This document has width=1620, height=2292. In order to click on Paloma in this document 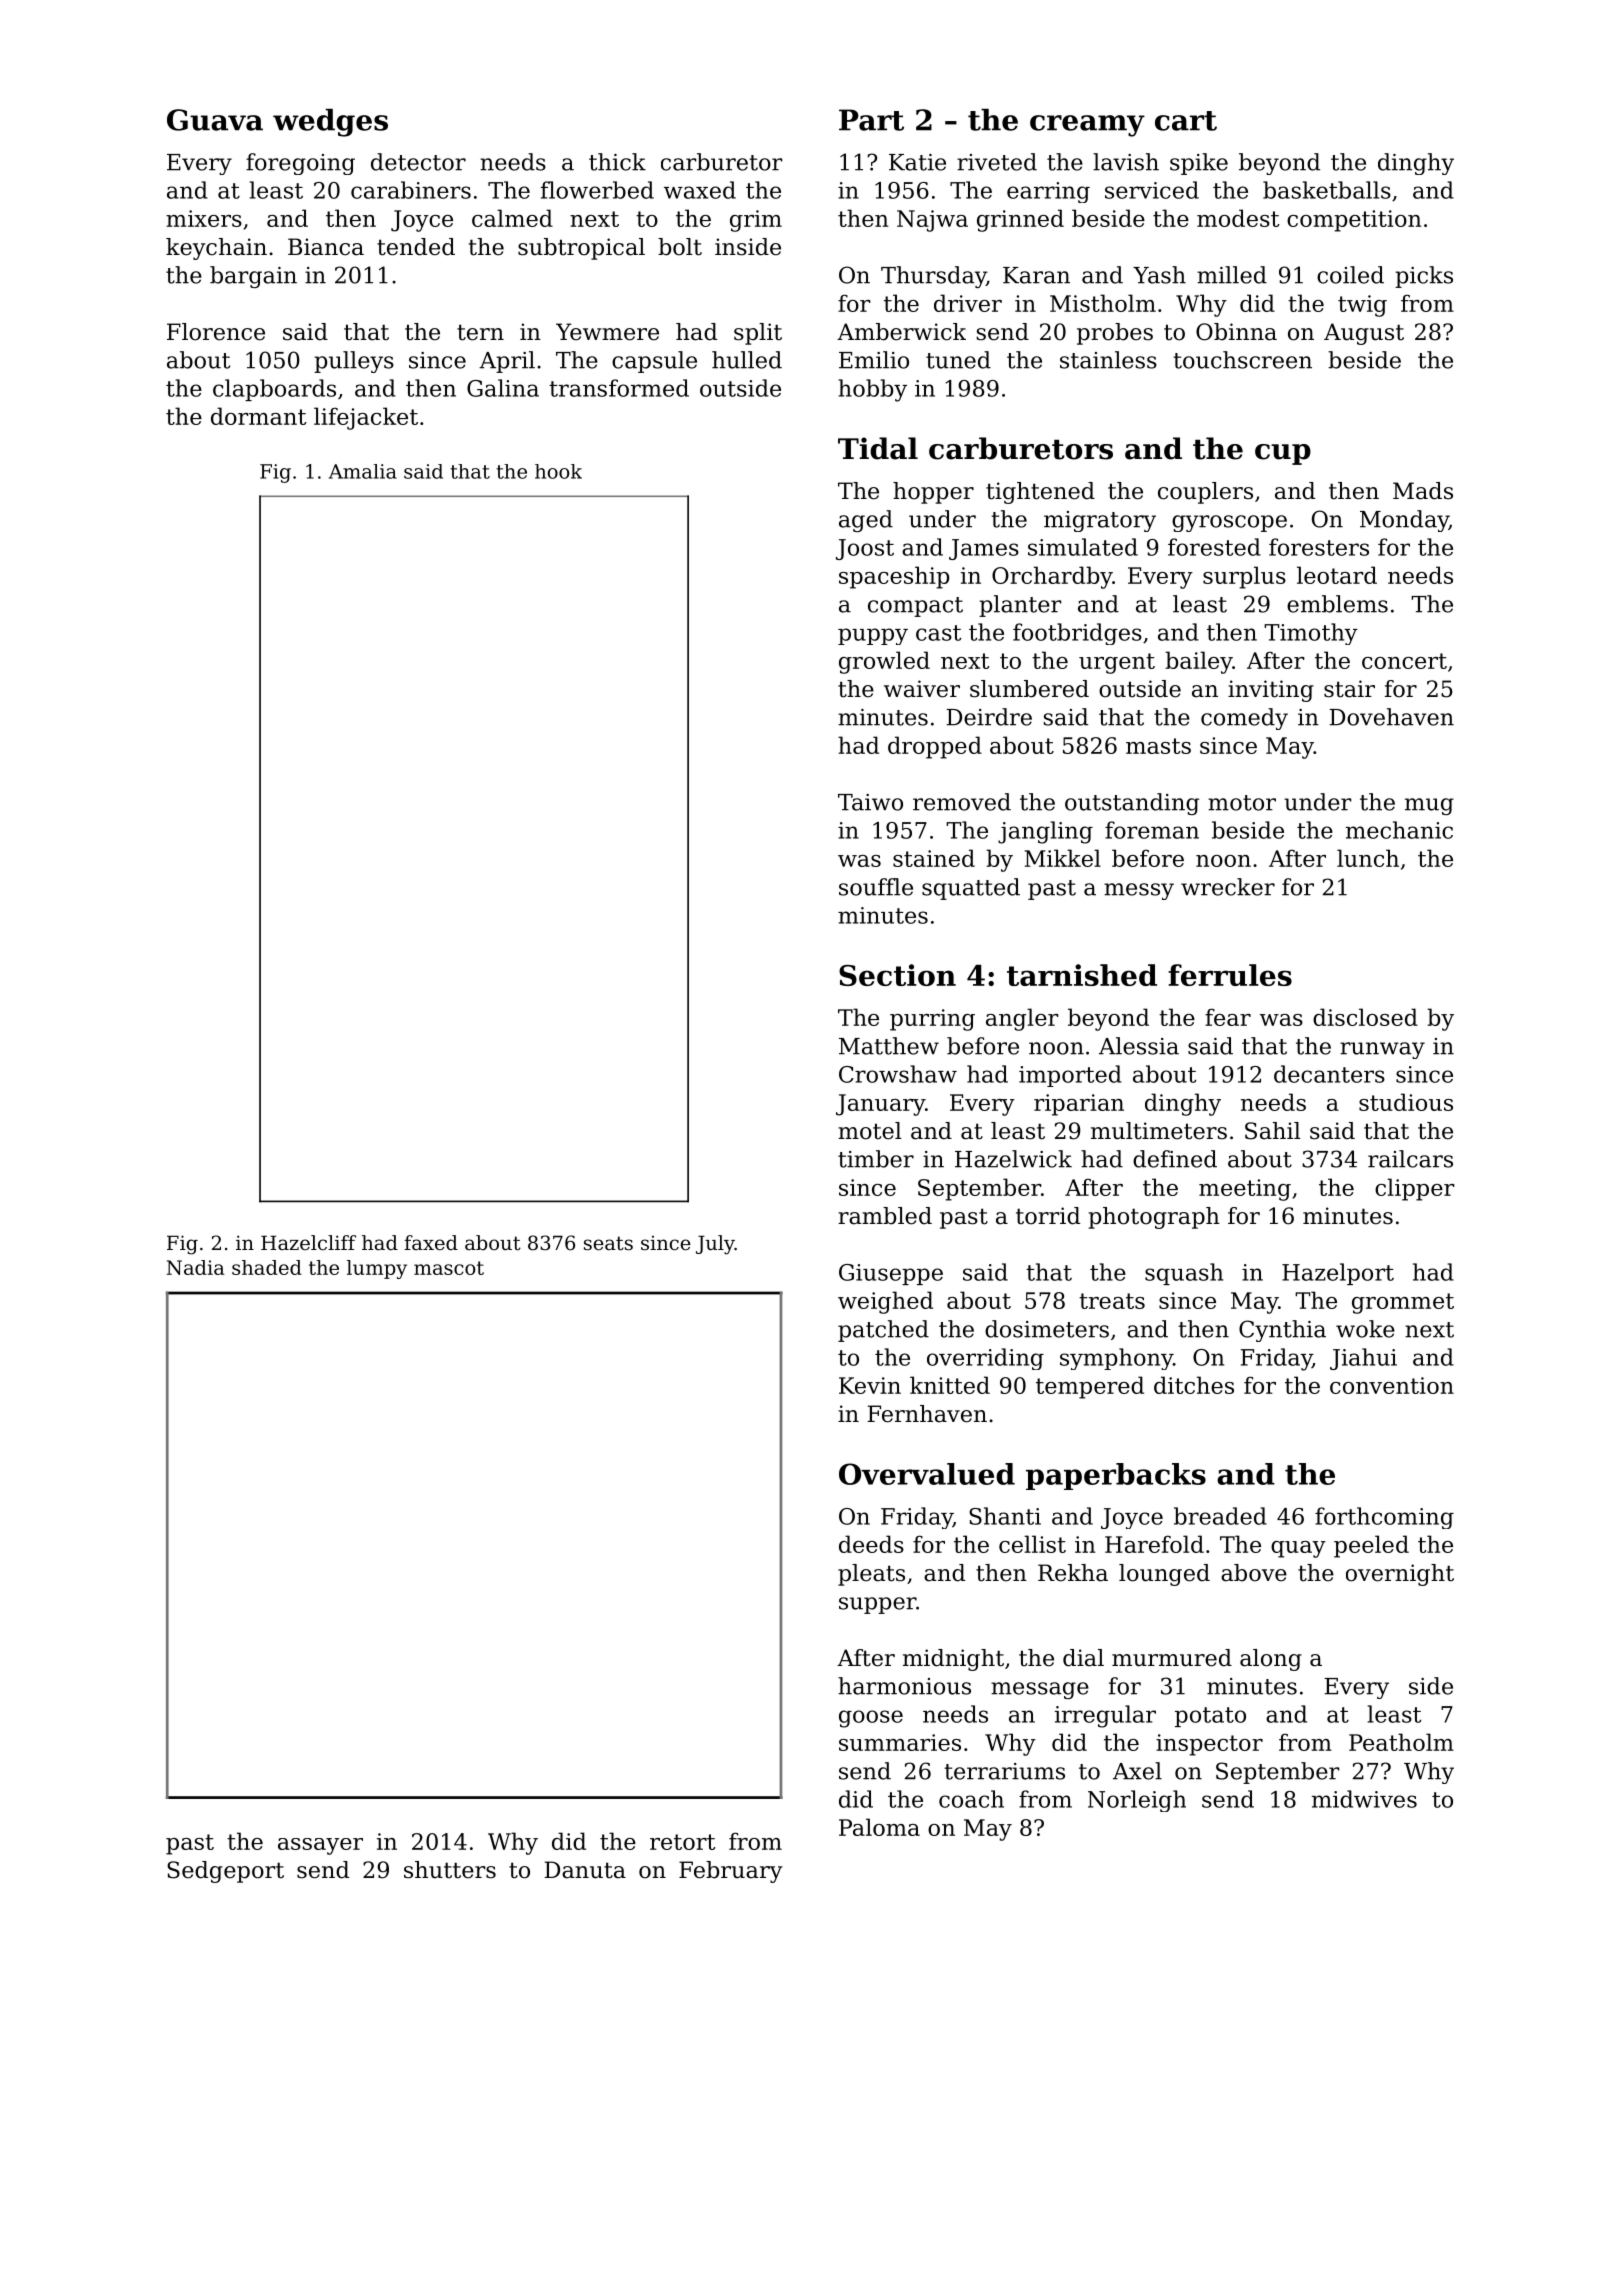, I will do `click(879, 1827)`.
